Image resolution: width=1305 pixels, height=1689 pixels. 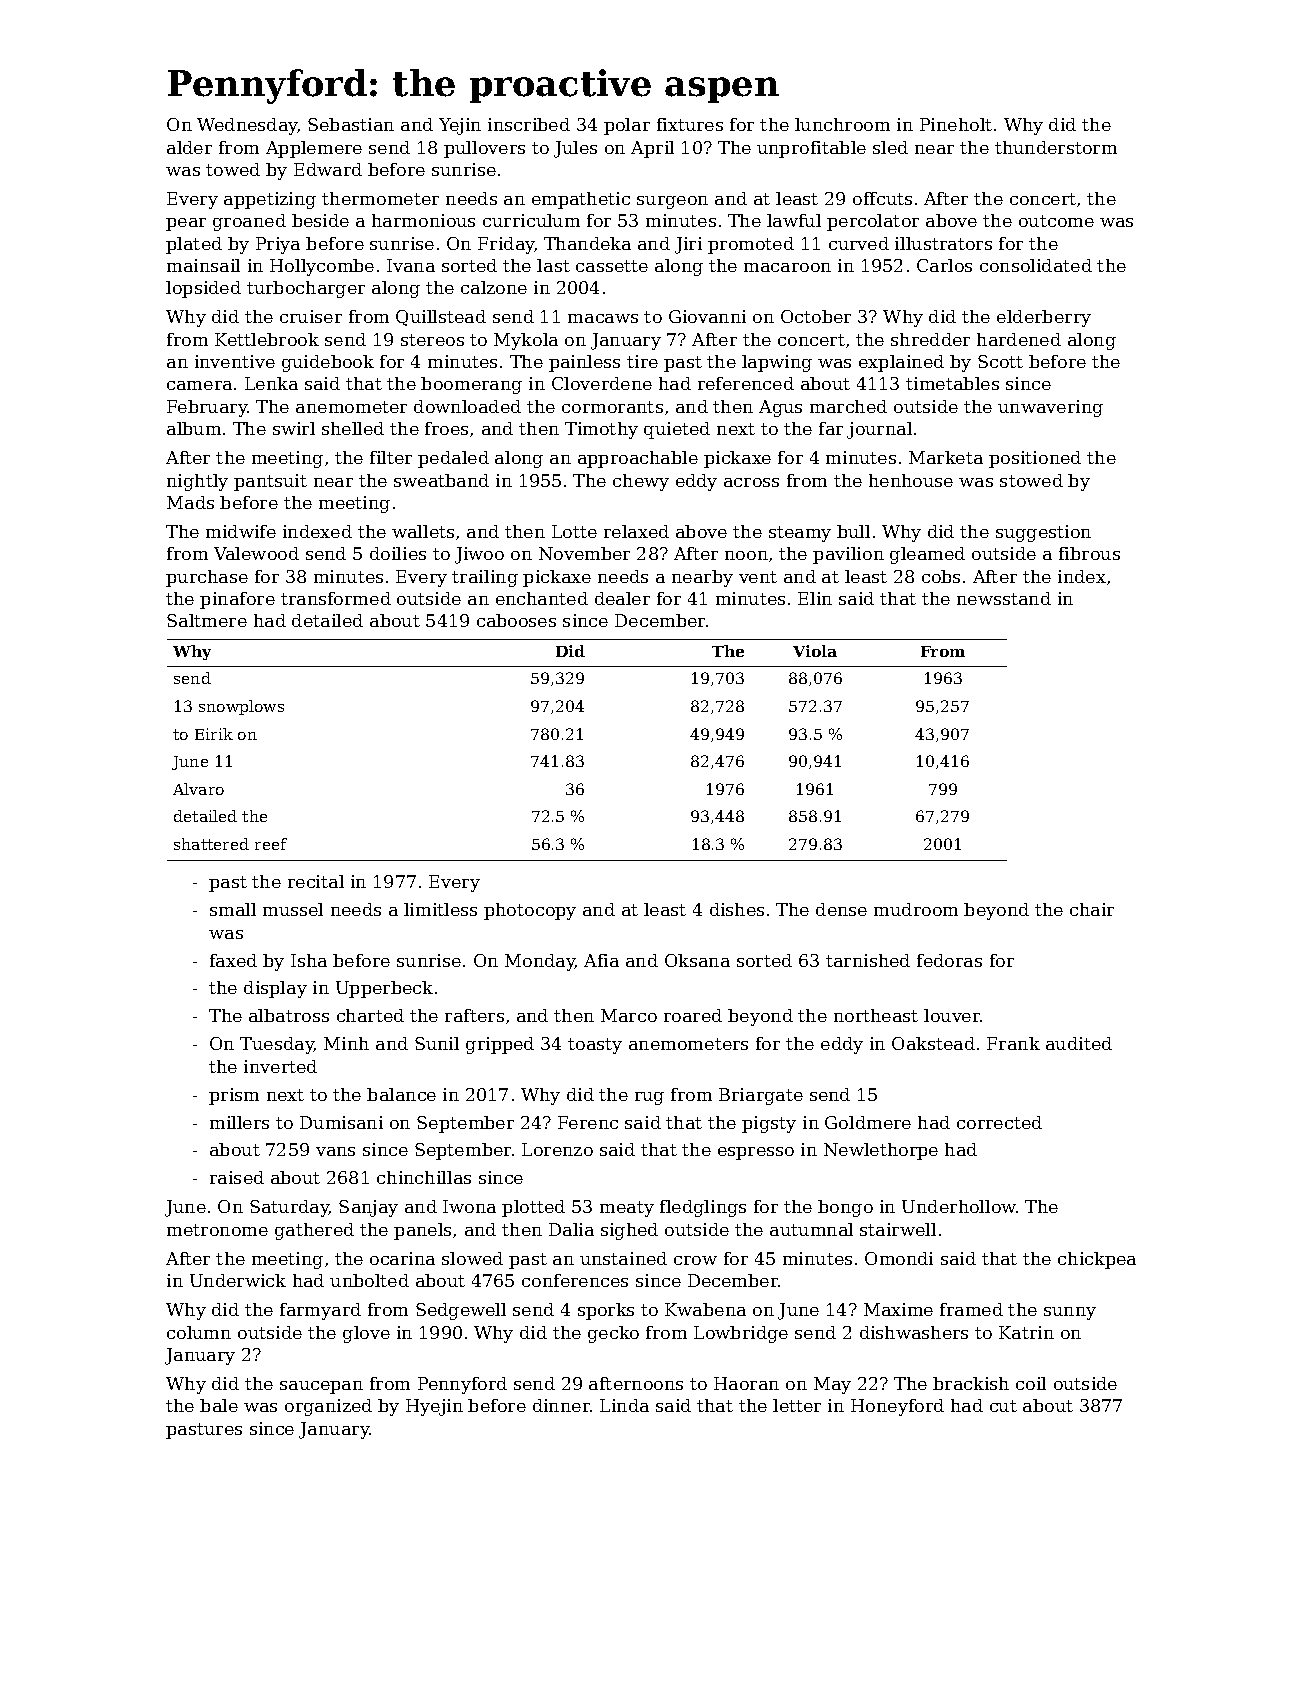 I want to click on autumnal, so click(x=811, y=1229).
